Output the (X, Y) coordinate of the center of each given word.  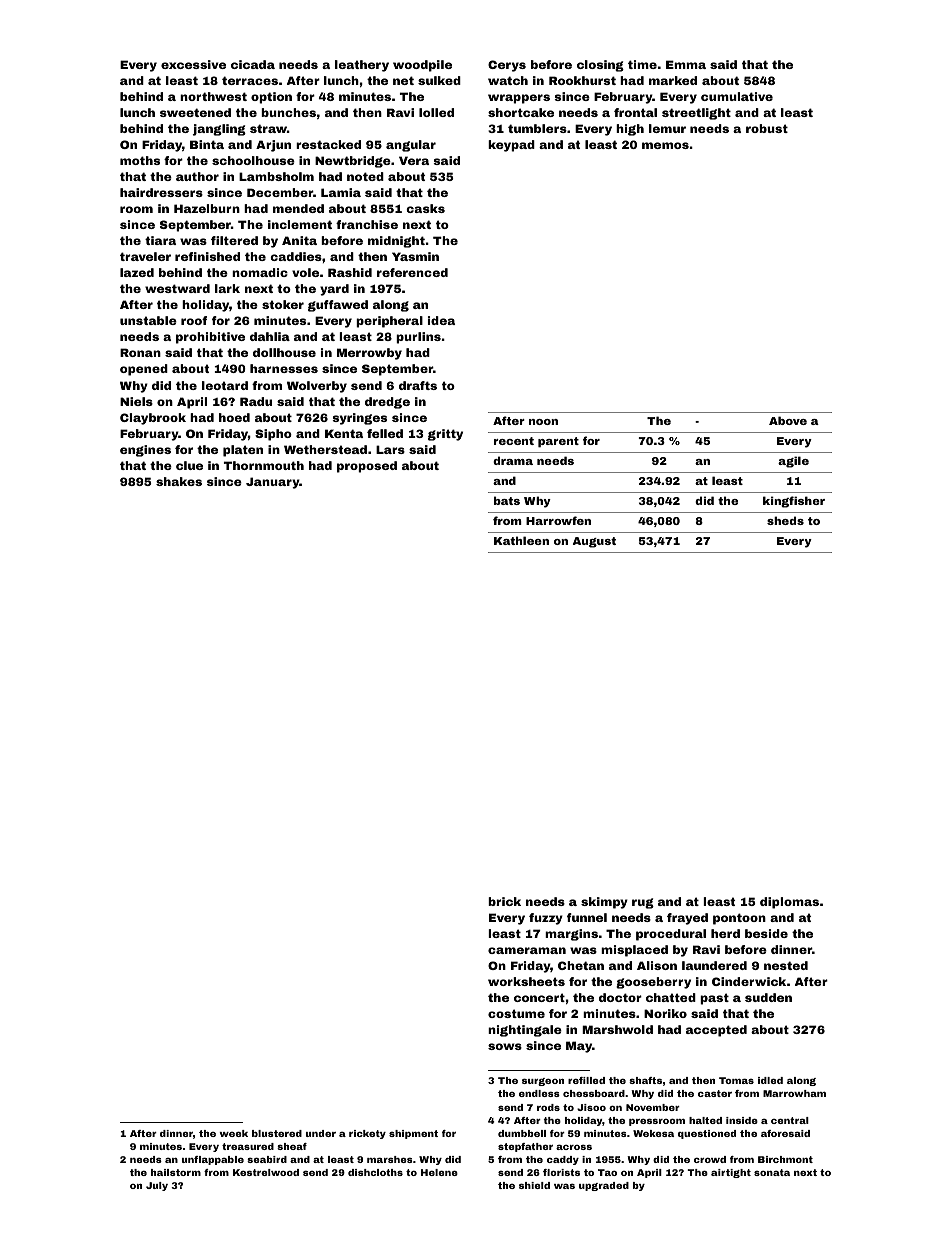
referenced (412, 272)
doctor (620, 997)
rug (643, 903)
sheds (785, 520)
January (273, 483)
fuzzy (546, 919)
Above (788, 420)
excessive (193, 64)
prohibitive (210, 338)
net (403, 80)
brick (504, 901)
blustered (277, 1133)
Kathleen (521, 540)
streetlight (696, 114)
